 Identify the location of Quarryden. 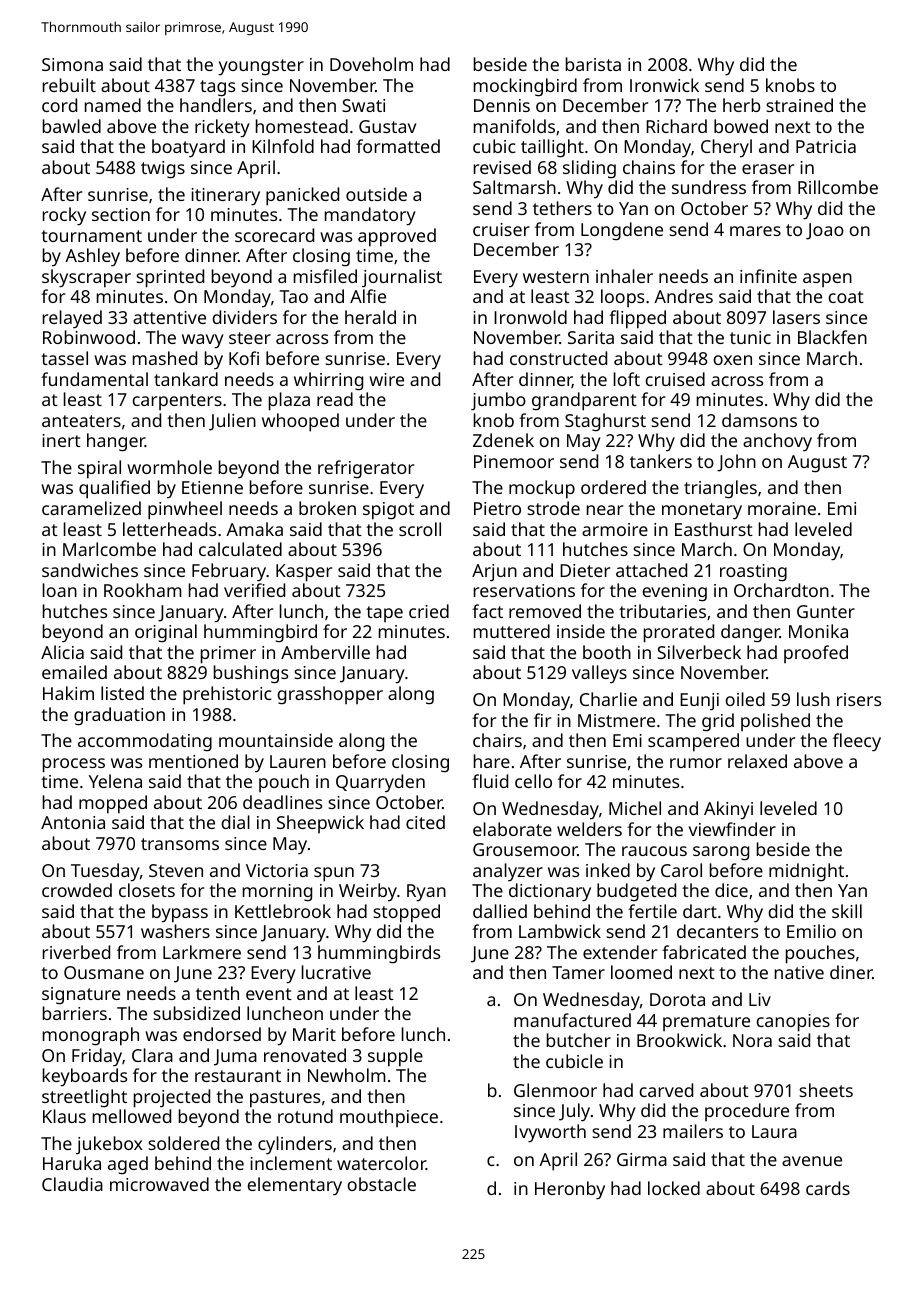
(380, 783).
